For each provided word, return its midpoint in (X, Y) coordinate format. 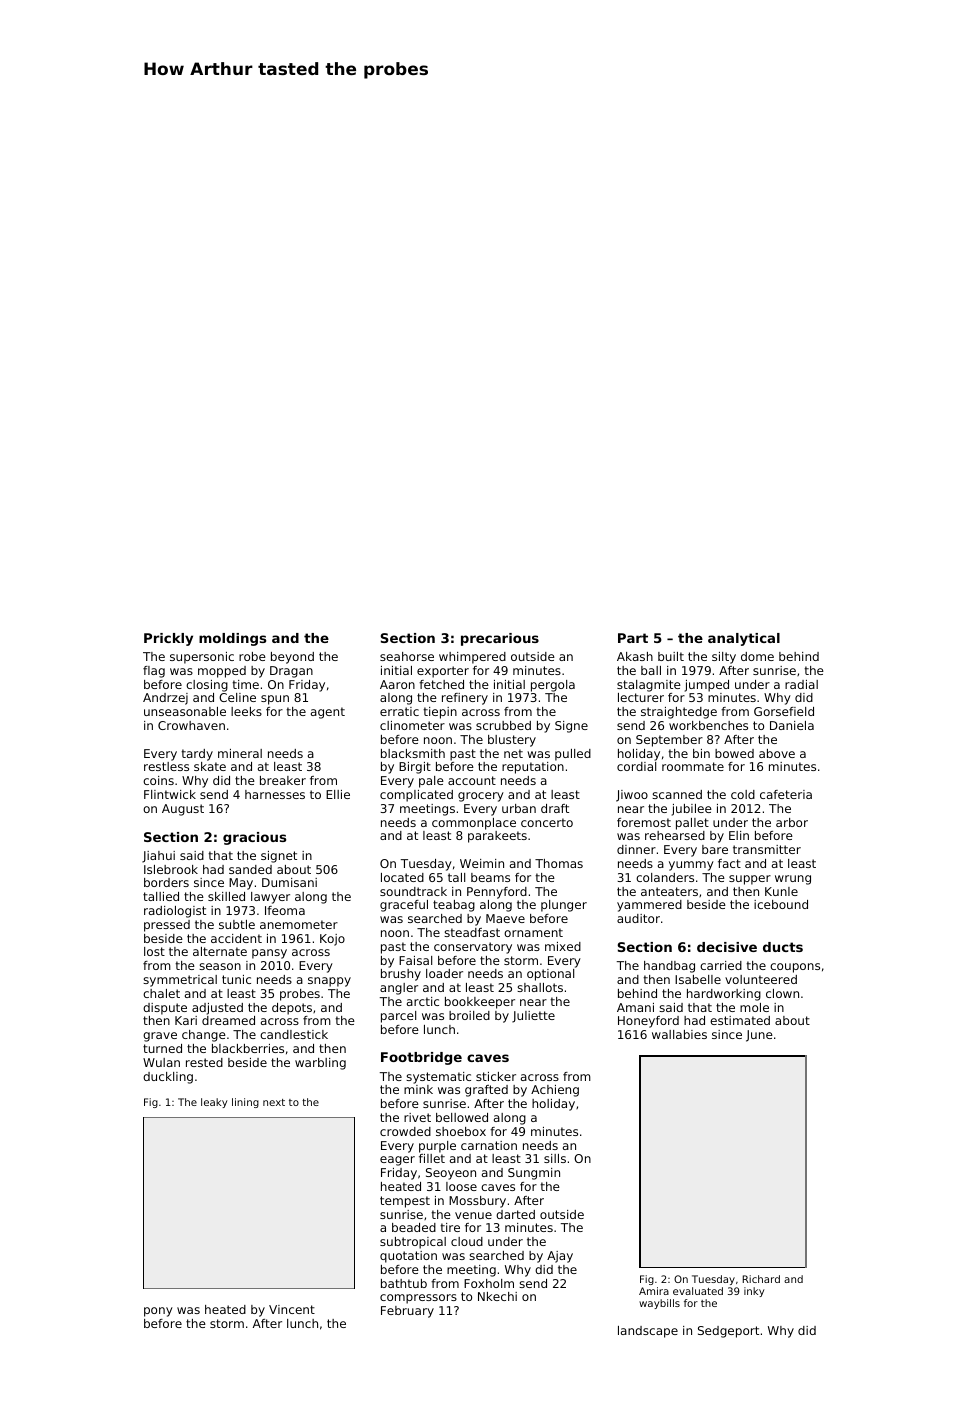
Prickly (168, 639)
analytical (744, 639)
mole (754, 1007)
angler (399, 989)
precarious (500, 639)
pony (158, 1312)
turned (162, 1048)
